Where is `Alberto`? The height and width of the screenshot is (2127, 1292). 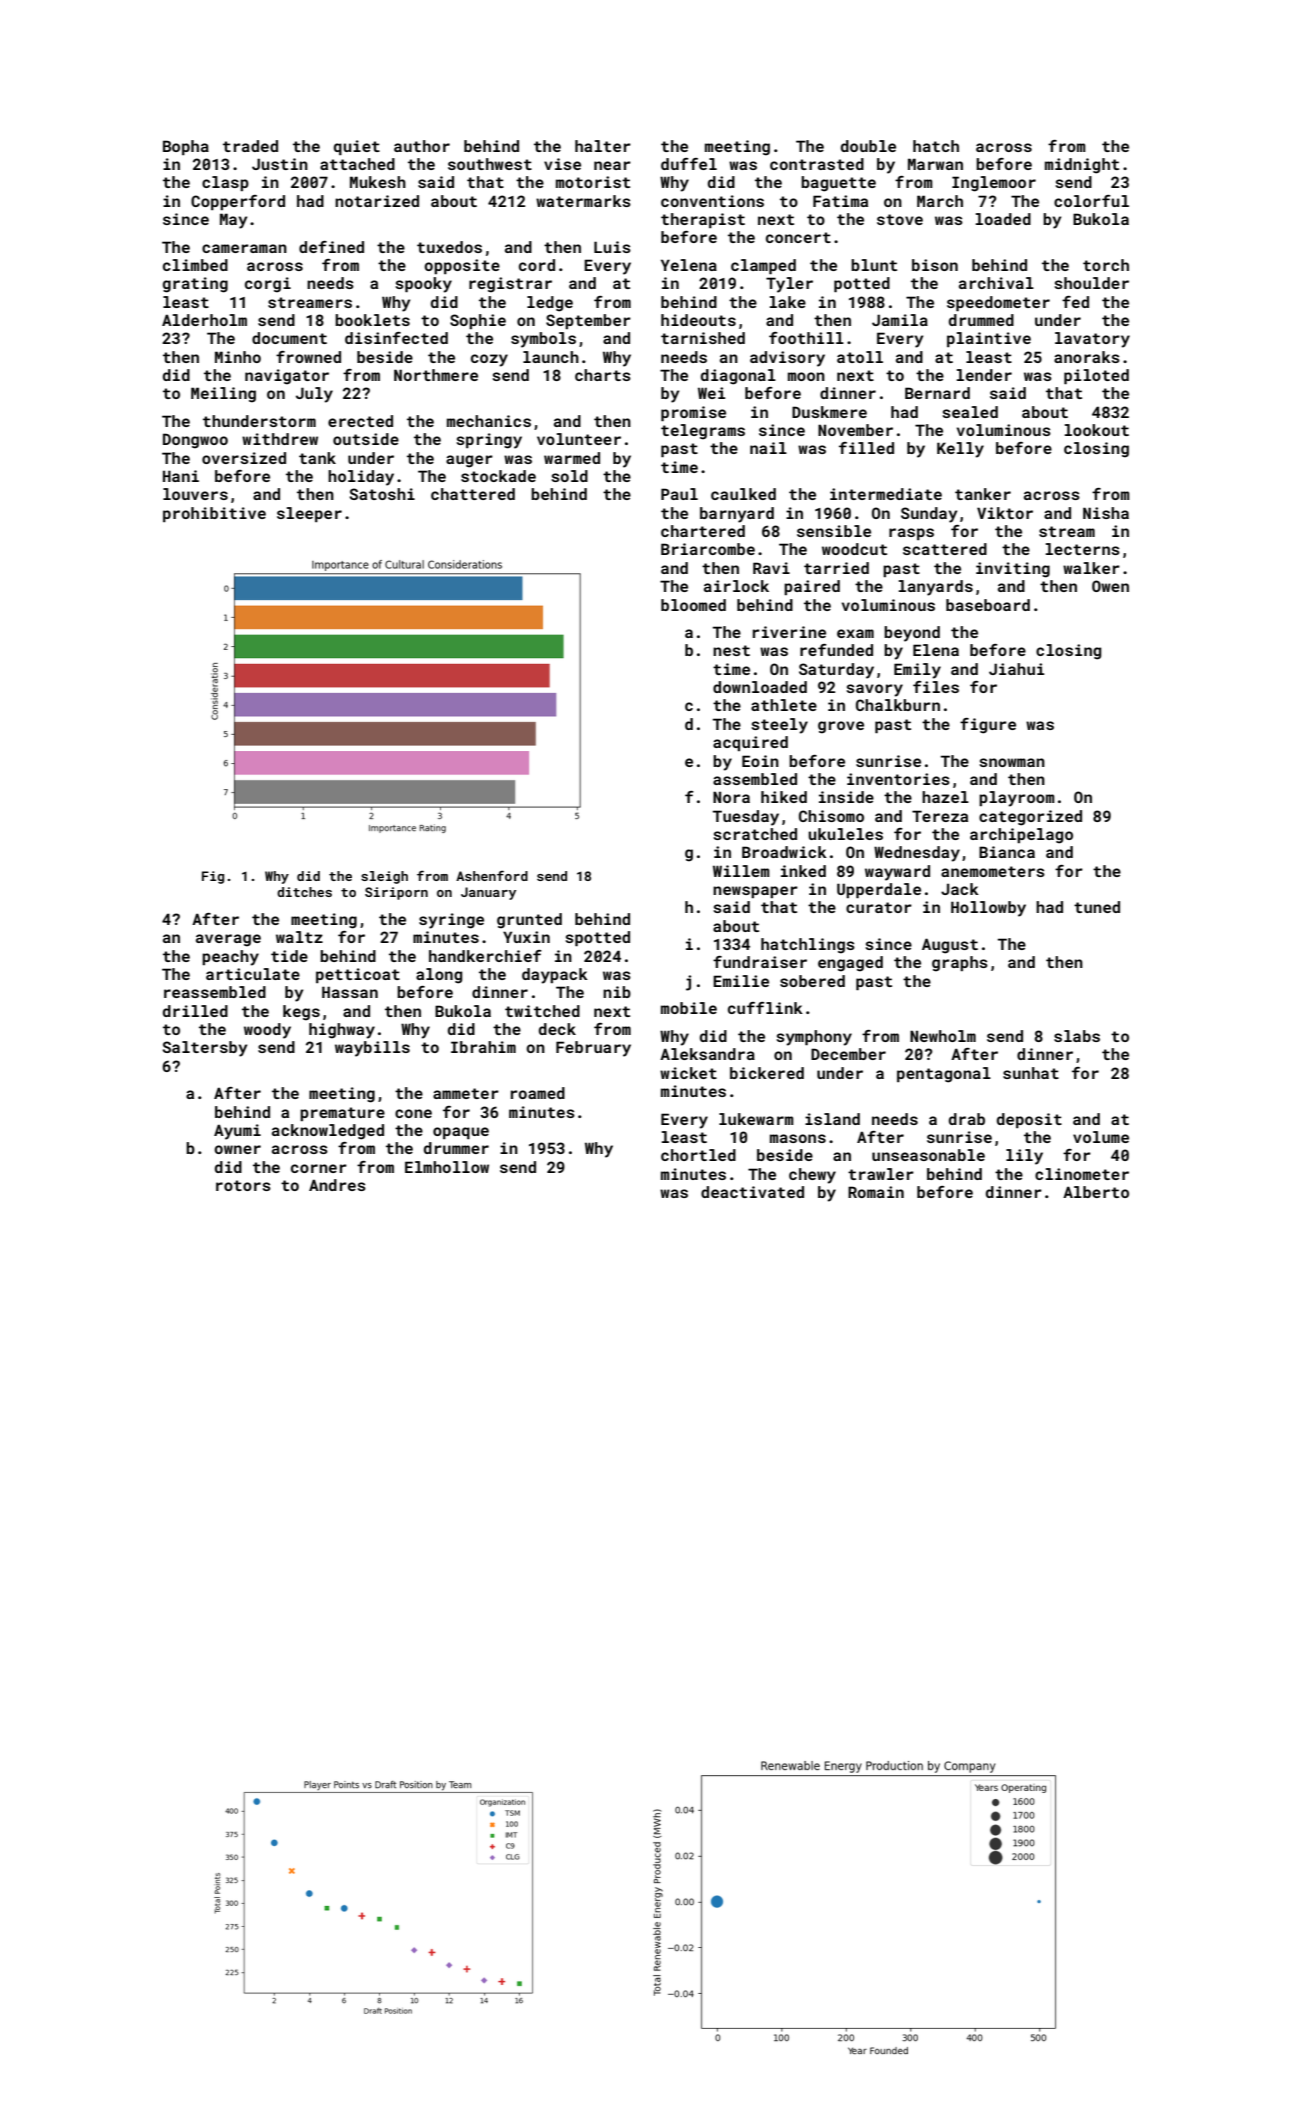 Alberto is located at coordinates (1096, 1192).
